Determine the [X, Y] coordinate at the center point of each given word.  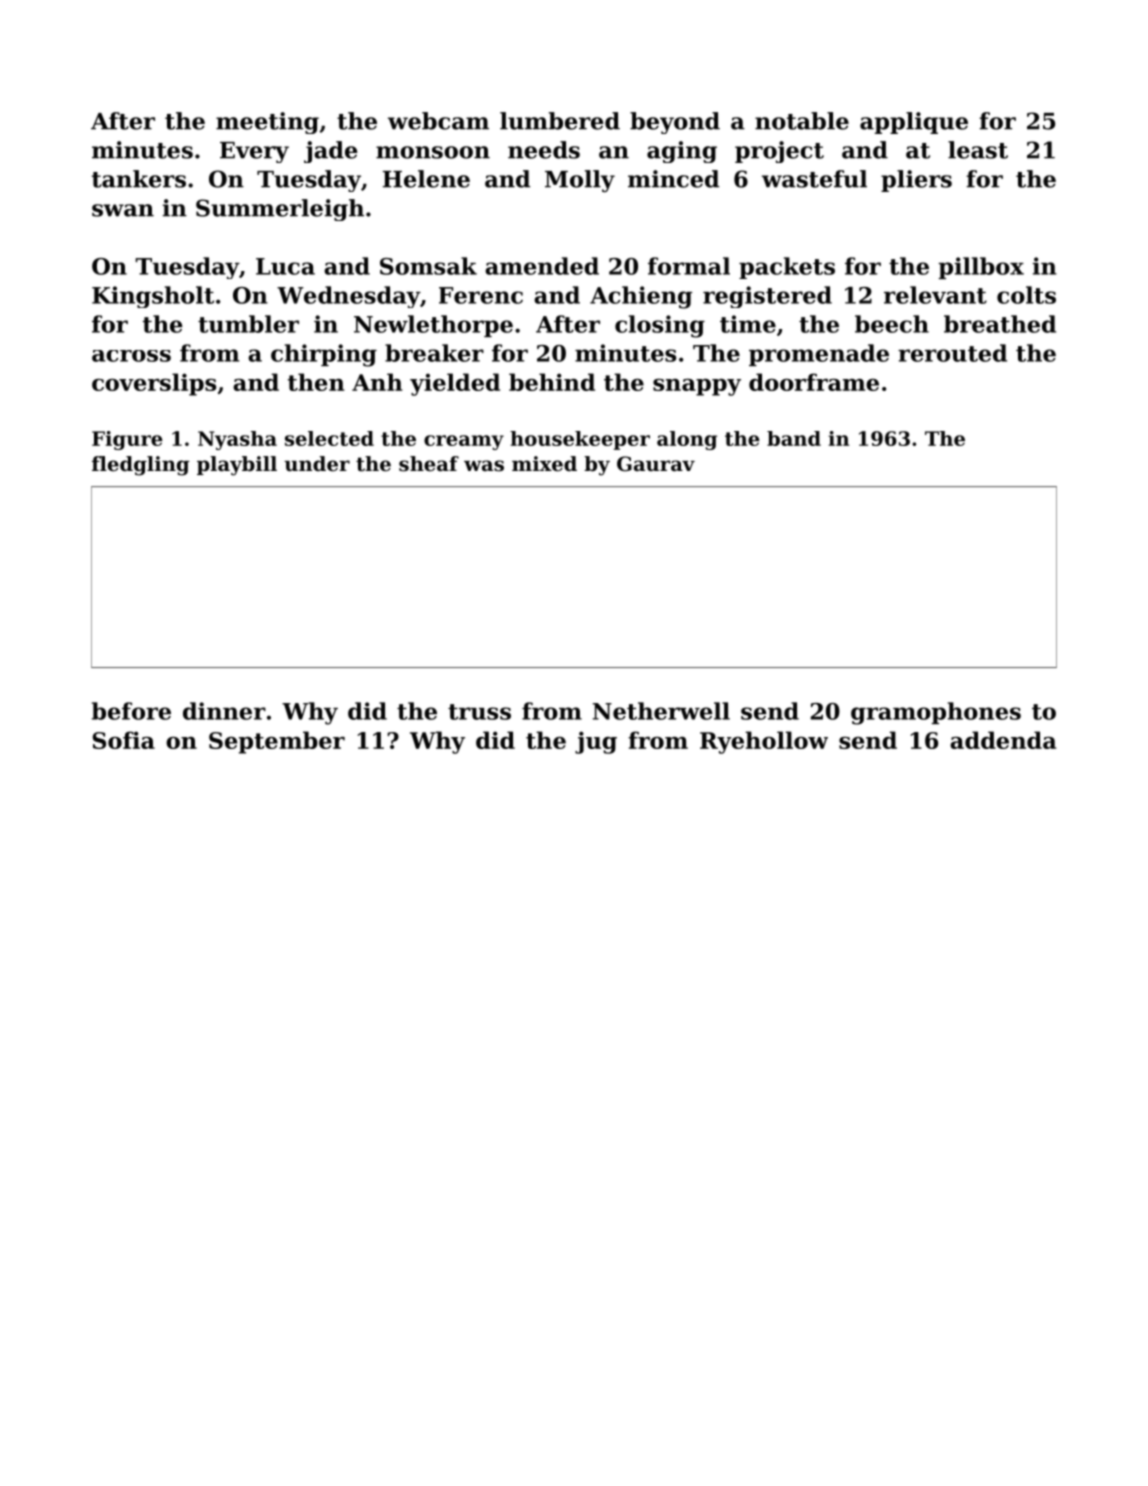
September [277, 742]
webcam [438, 121]
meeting [267, 123]
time [748, 324]
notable [802, 121]
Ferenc [481, 295]
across [131, 356]
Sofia [124, 740]
